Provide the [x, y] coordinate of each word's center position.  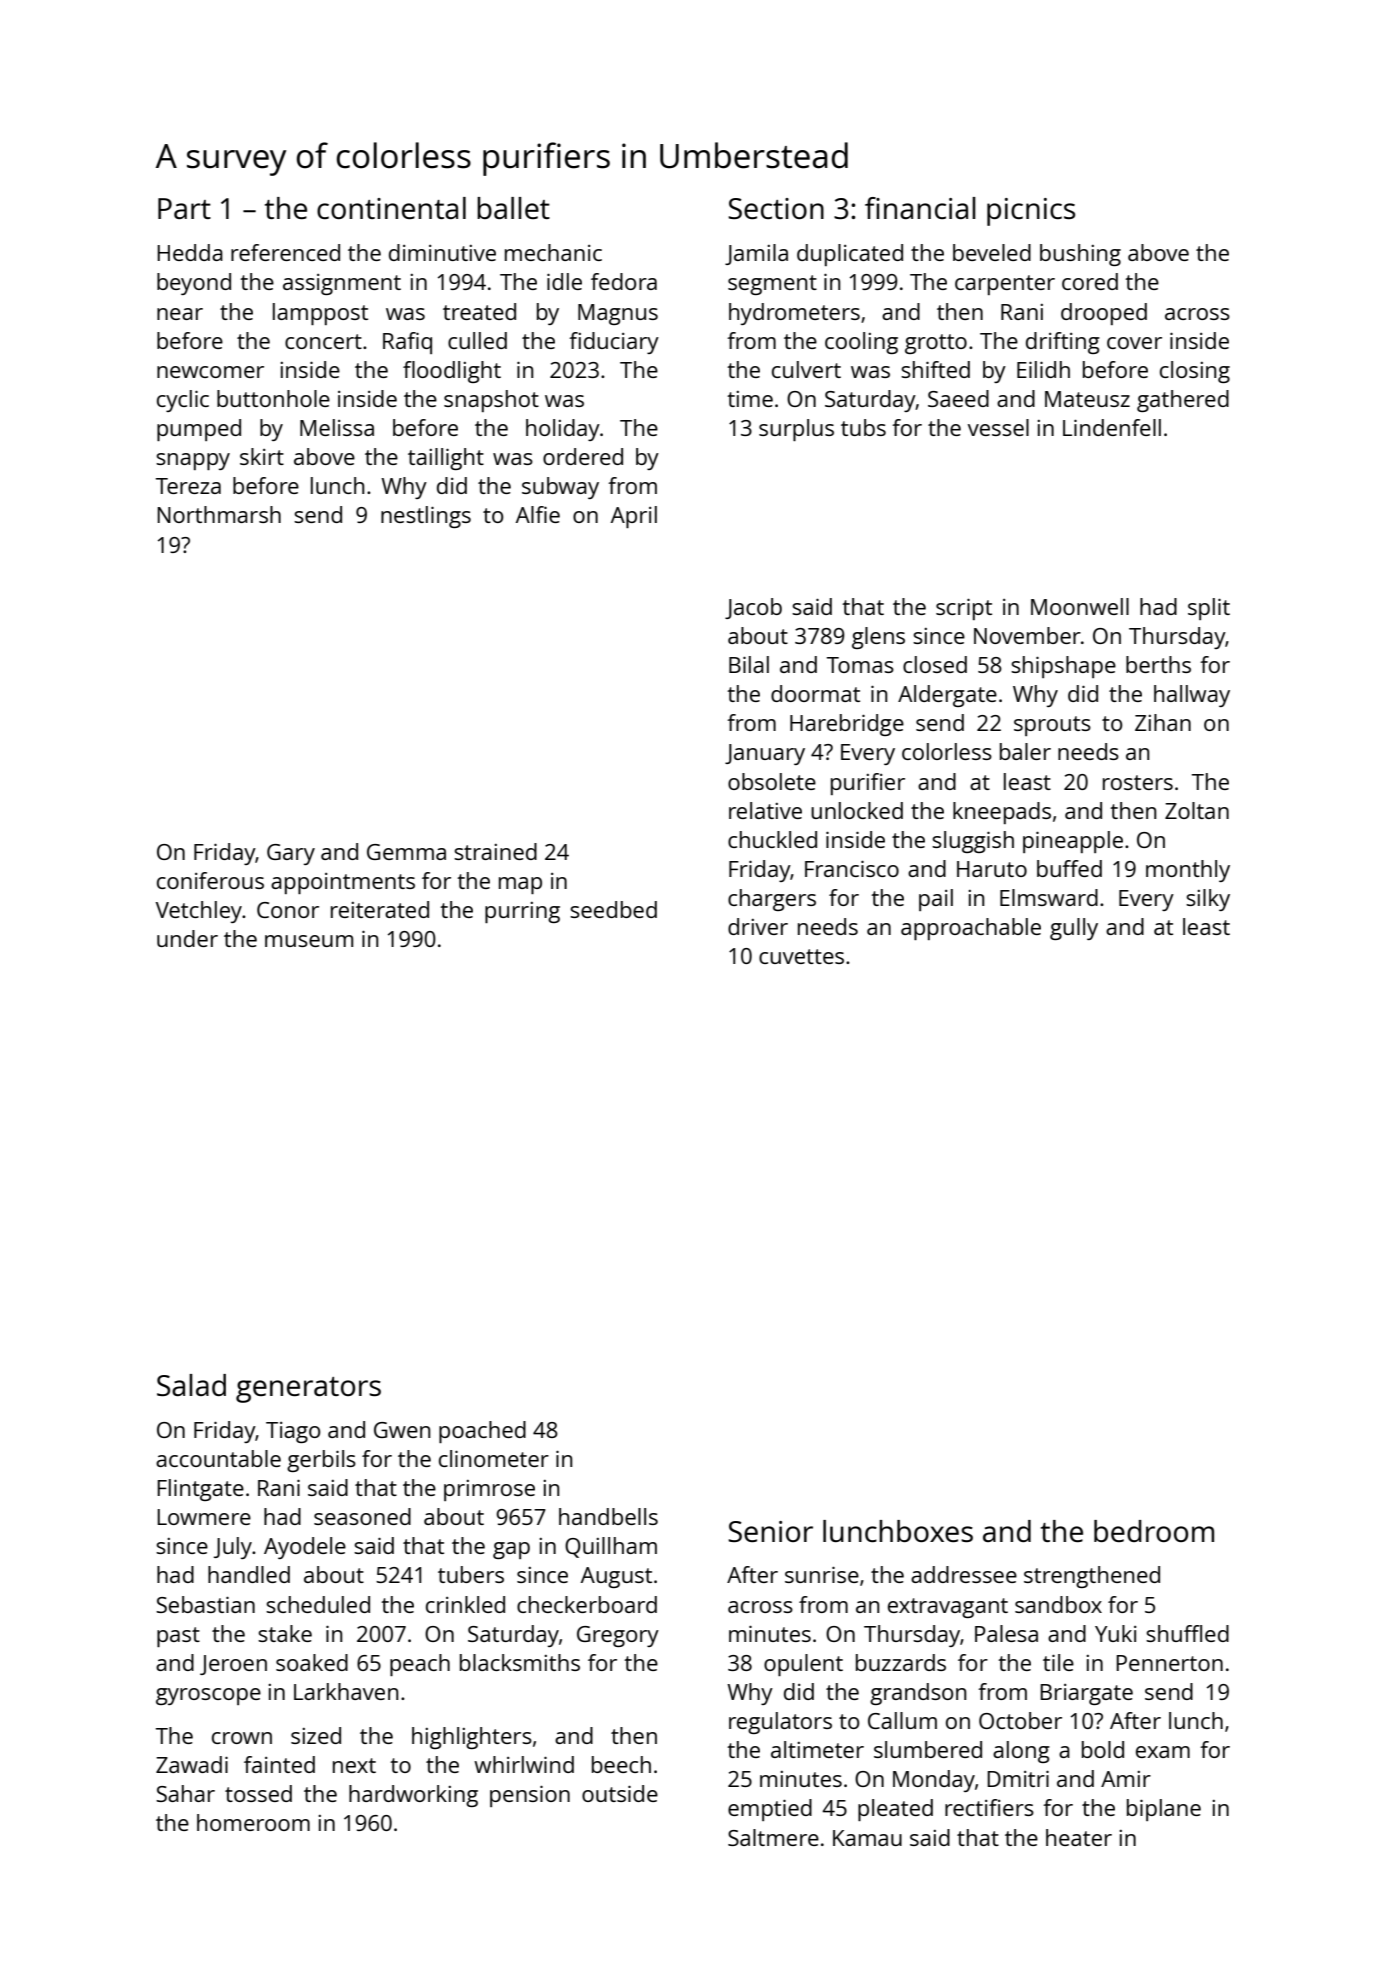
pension [530, 1796]
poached [482, 1432]
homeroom [253, 1822]
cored [1090, 281]
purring [522, 912]
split [1209, 609]
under [187, 938]
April [634, 517]
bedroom [1154, 1531]
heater [1079, 1837]
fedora [624, 281]
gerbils [321, 1461]
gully [1074, 929]
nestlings [426, 517]
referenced [285, 252]
